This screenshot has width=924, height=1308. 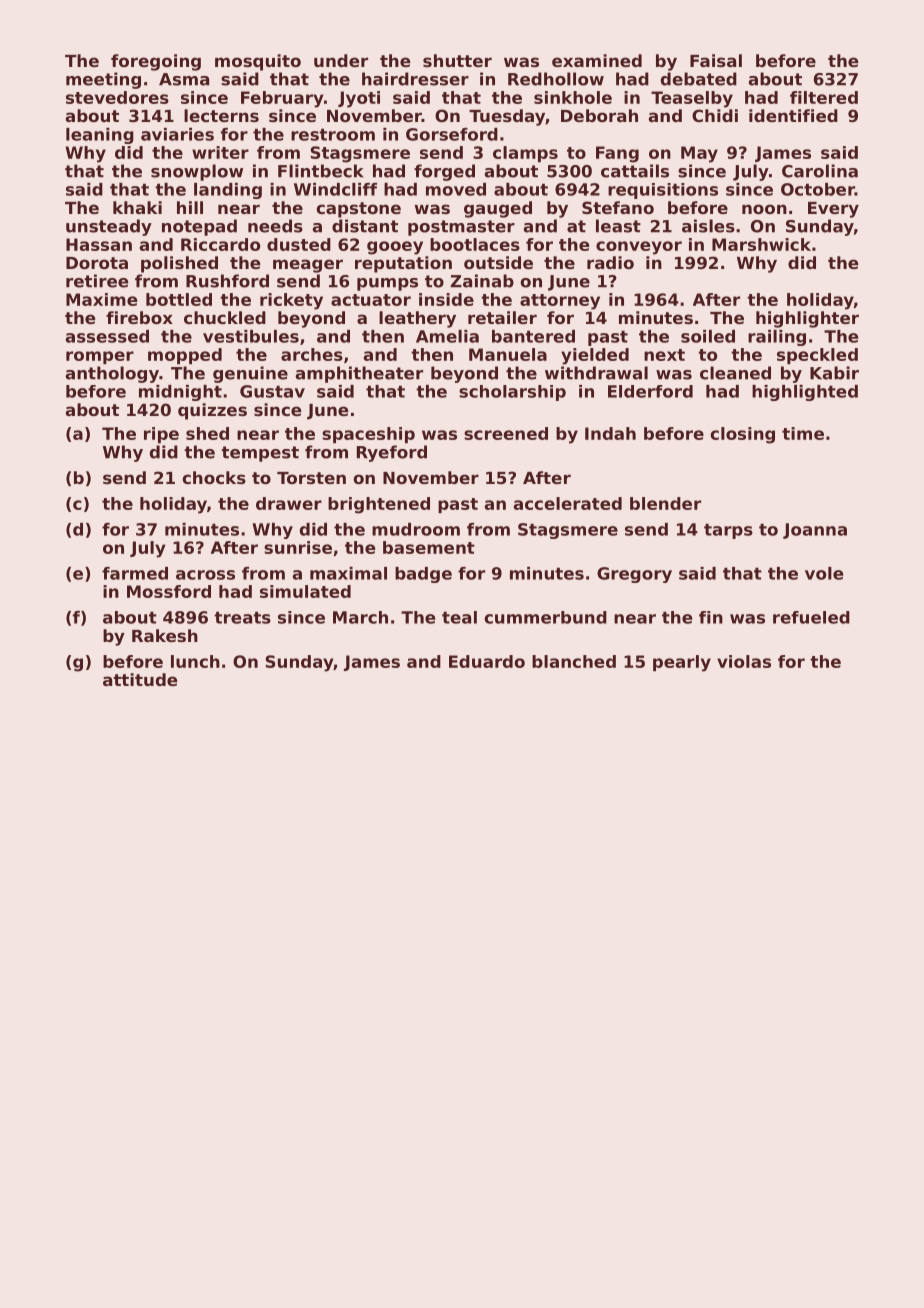 I want to click on lecterns, so click(x=221, y=115).
